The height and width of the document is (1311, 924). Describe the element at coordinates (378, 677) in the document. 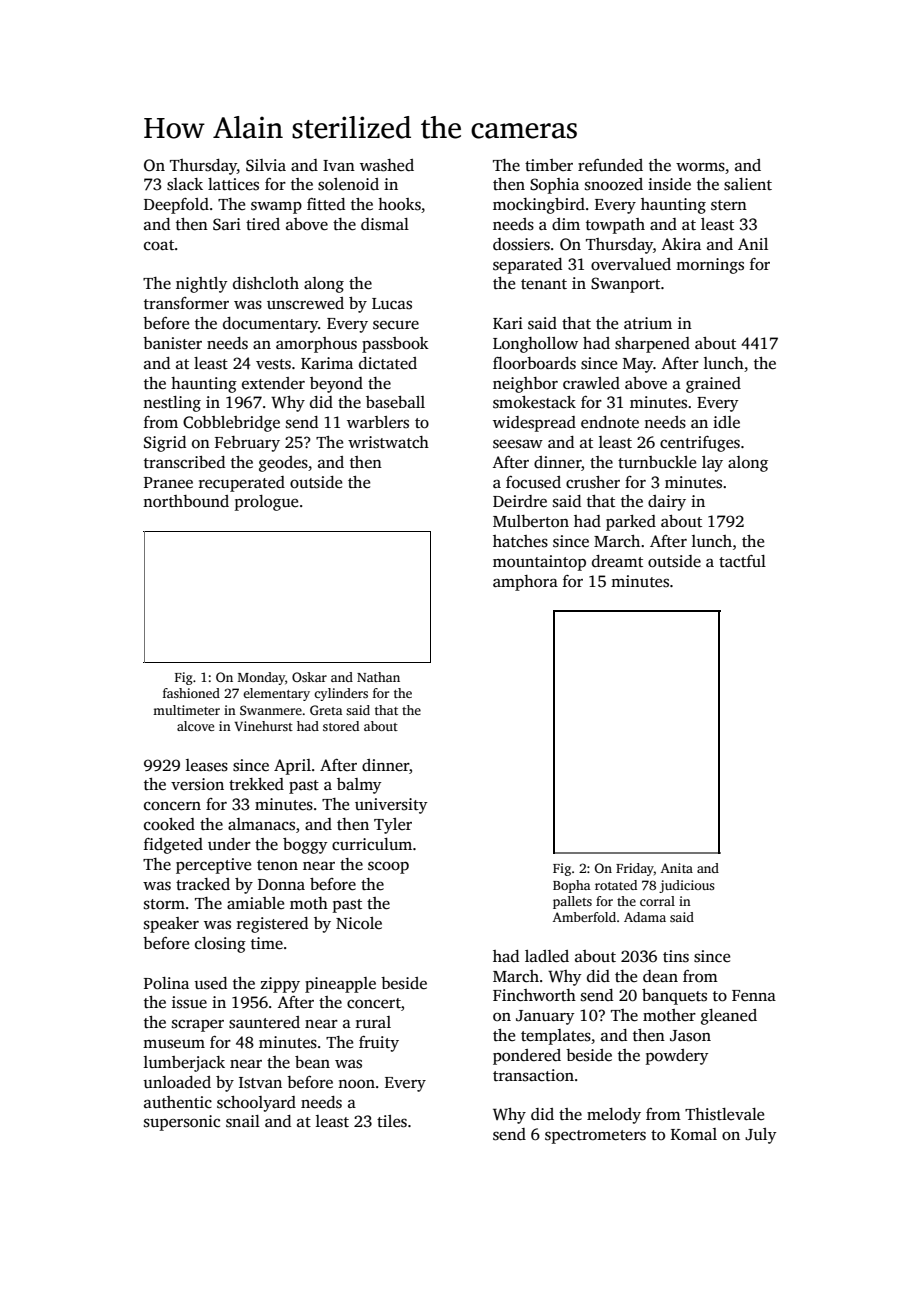

I see `Nathan` at that location.
